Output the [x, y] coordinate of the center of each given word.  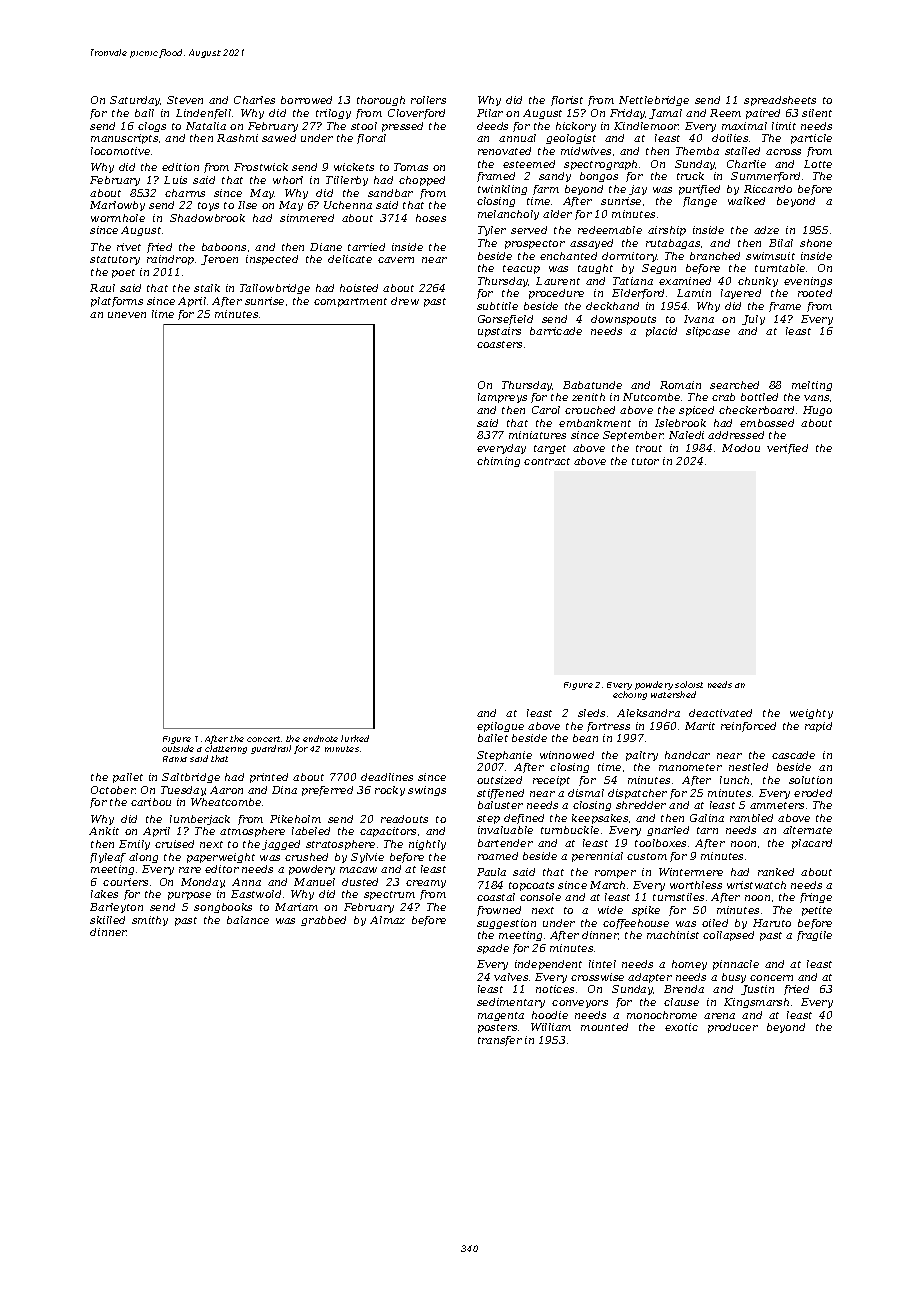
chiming [498, 462]
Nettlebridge [654, 101]
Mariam [296, 907]
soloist [689, 684]
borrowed [306, 100]
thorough [381, 101]
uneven [127, 315]
